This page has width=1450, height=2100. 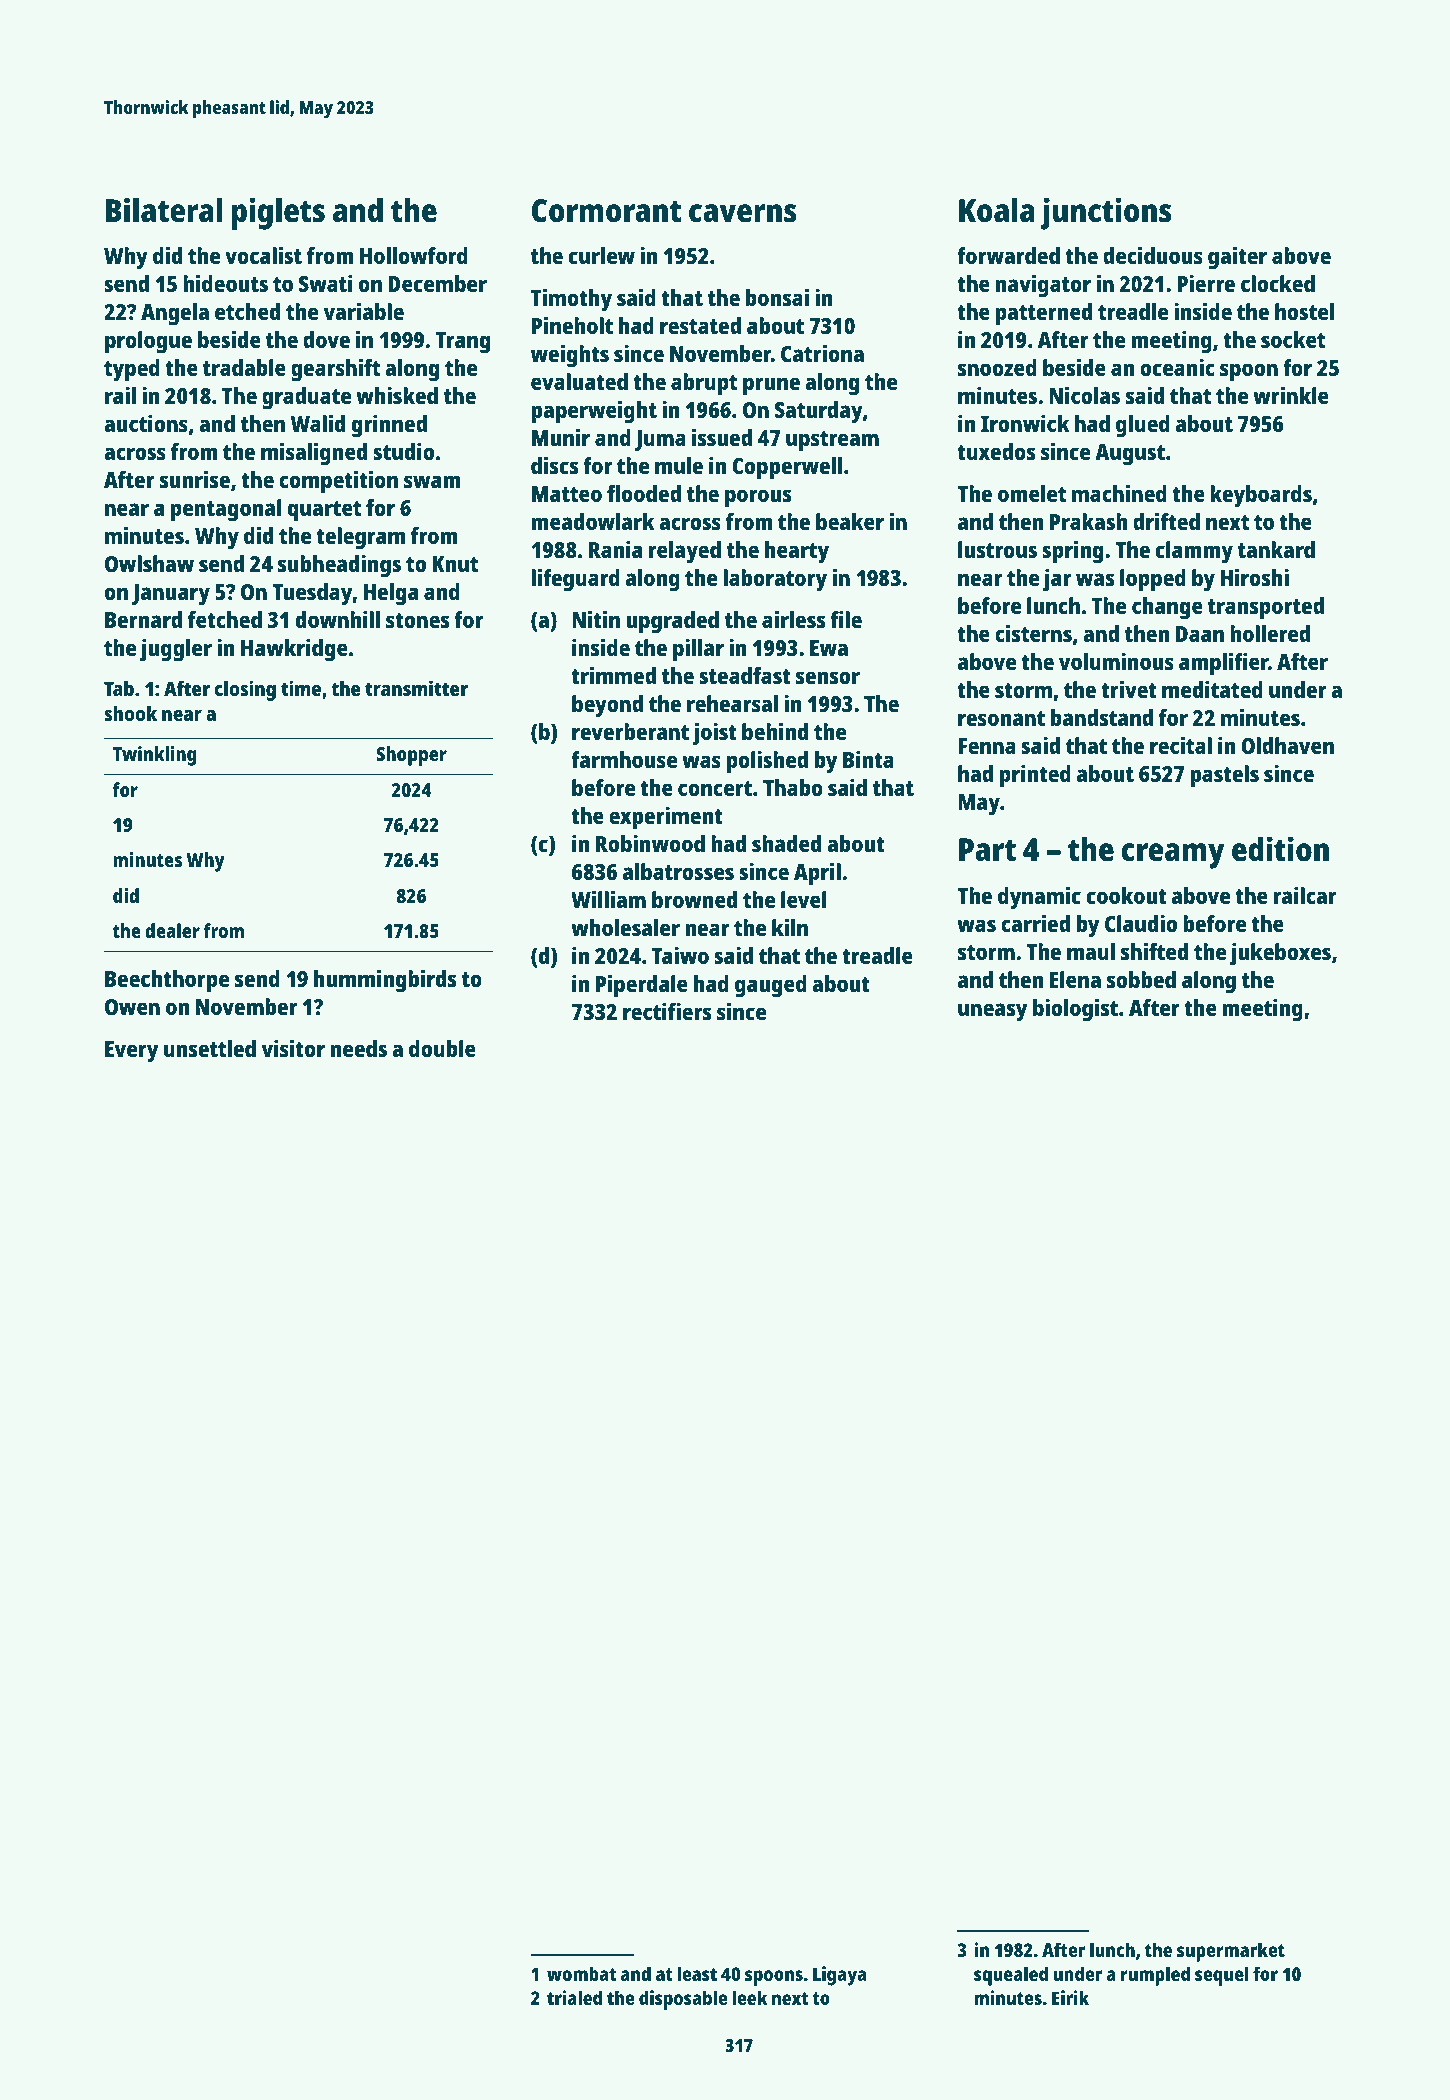 I want to click on jukeboxes, so click(x=1280, y=954).
